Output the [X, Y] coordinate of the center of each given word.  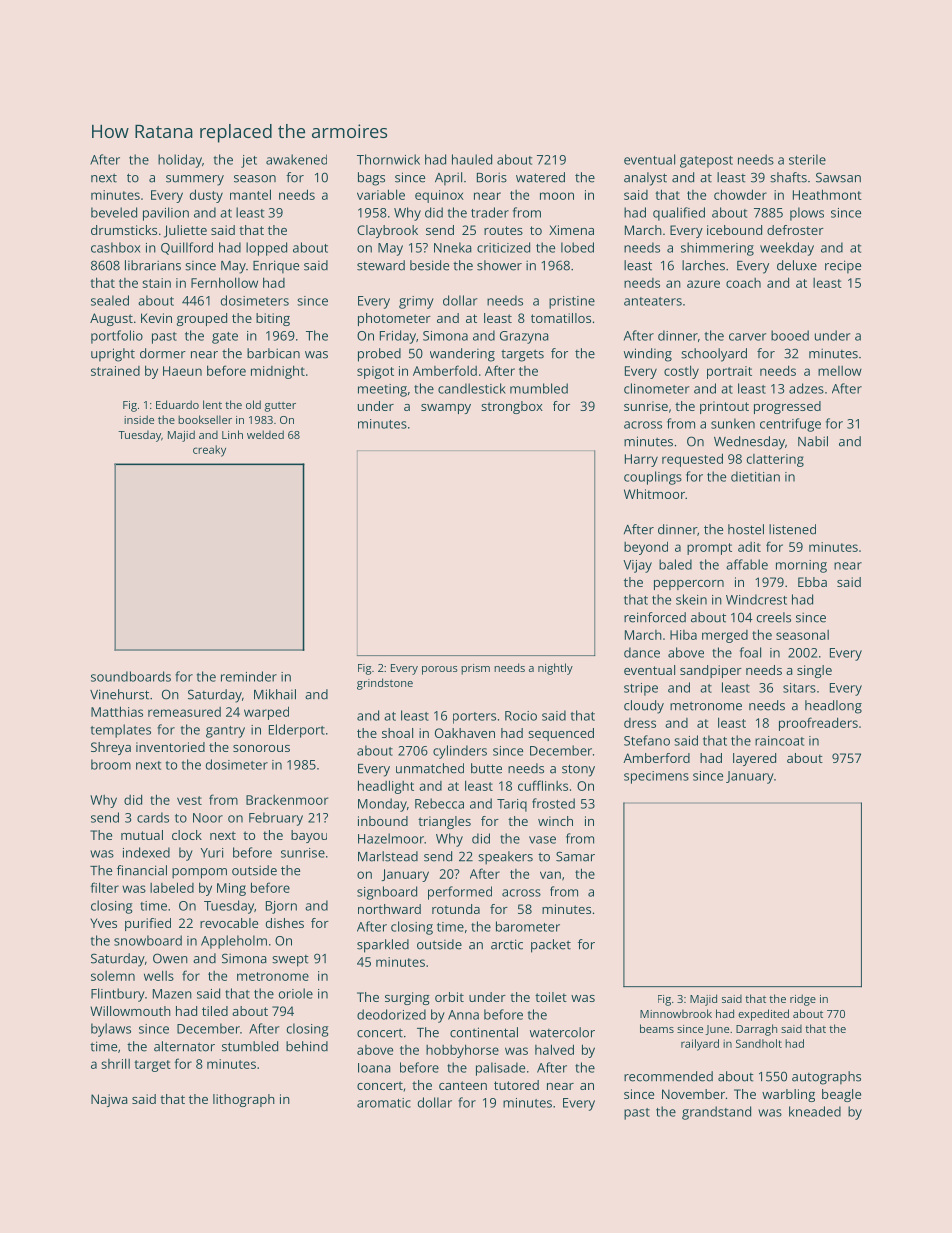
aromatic [384, 1103]
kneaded [815, 1111]
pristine [572, 302]
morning [801, 566]
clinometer [657, 388]
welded [265, 434]
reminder [249, 676]
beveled [114, 212]
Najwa [109, 1100]
